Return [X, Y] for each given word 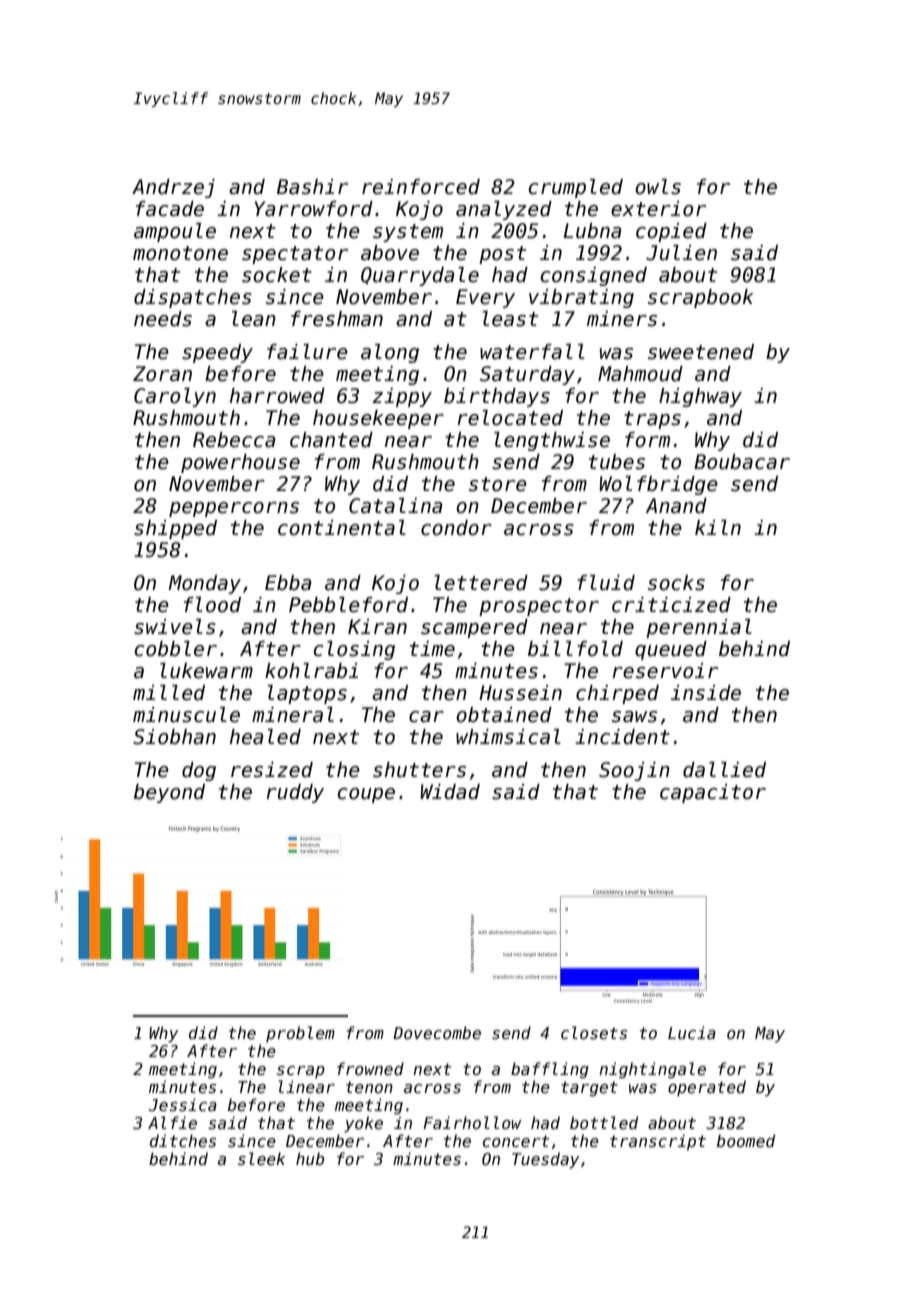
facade [170, 209]
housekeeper [378, 419]
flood [212, 605]
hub [310, 1158]
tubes [617, 462]
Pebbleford [348, 605]
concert [516, 1141]
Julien [681, 253]
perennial [699, 628]
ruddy [295, 793]
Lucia [692, 1032]
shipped [175, 529]
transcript [658, 1142]
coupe [366, 795]
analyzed [504, 210]
